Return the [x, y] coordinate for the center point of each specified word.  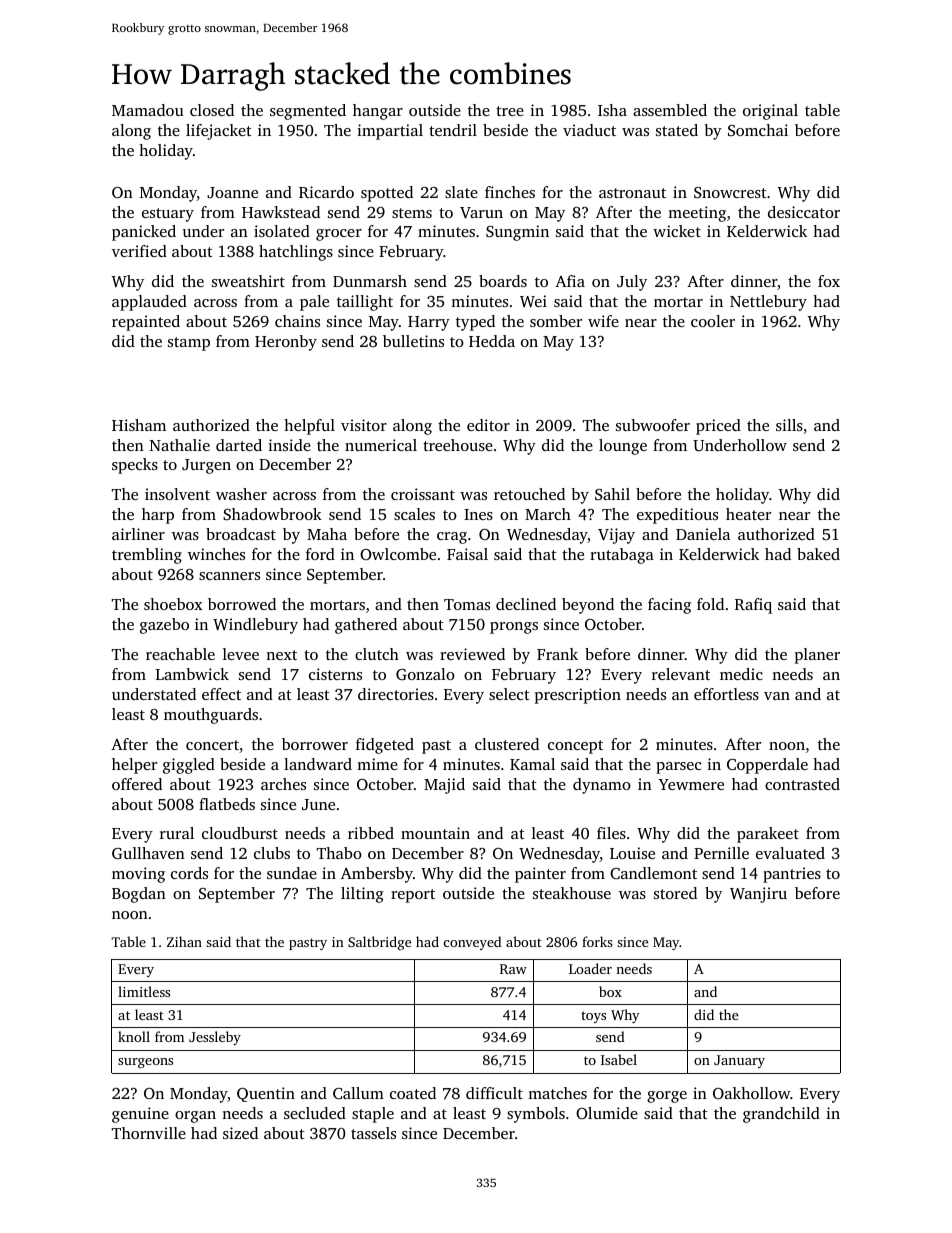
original [770, 112]
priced [718, 427]
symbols [536, 1115]
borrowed [242, 604]
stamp [189, 344]
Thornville [149, 1133]
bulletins [413, 341]
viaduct [589, 130]
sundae [292, 873]
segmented [308, 112]
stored [675, 893]
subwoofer [653, 425]
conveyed [472, 943]
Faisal [467, 554]
